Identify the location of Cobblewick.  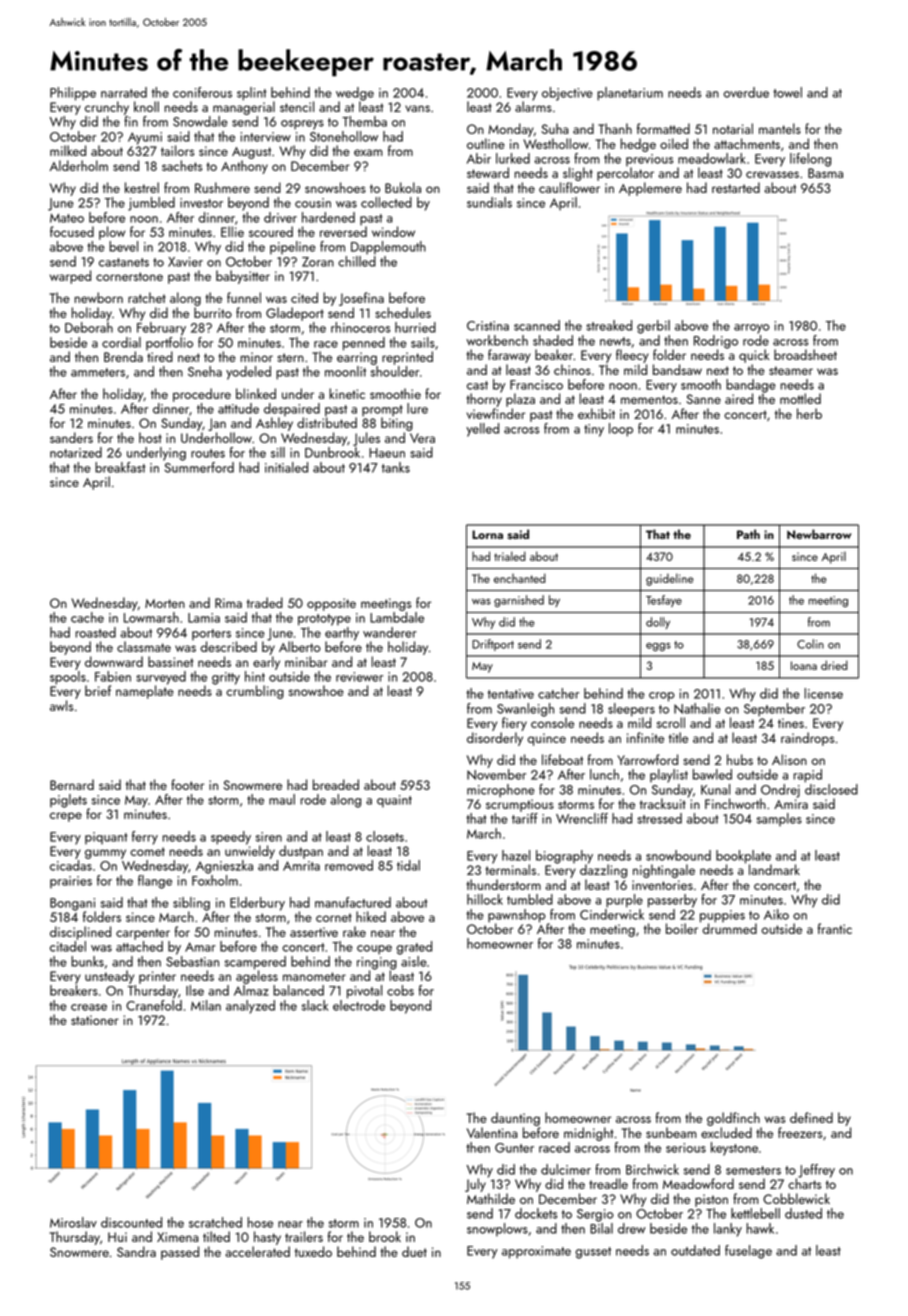
(796, 1198).
